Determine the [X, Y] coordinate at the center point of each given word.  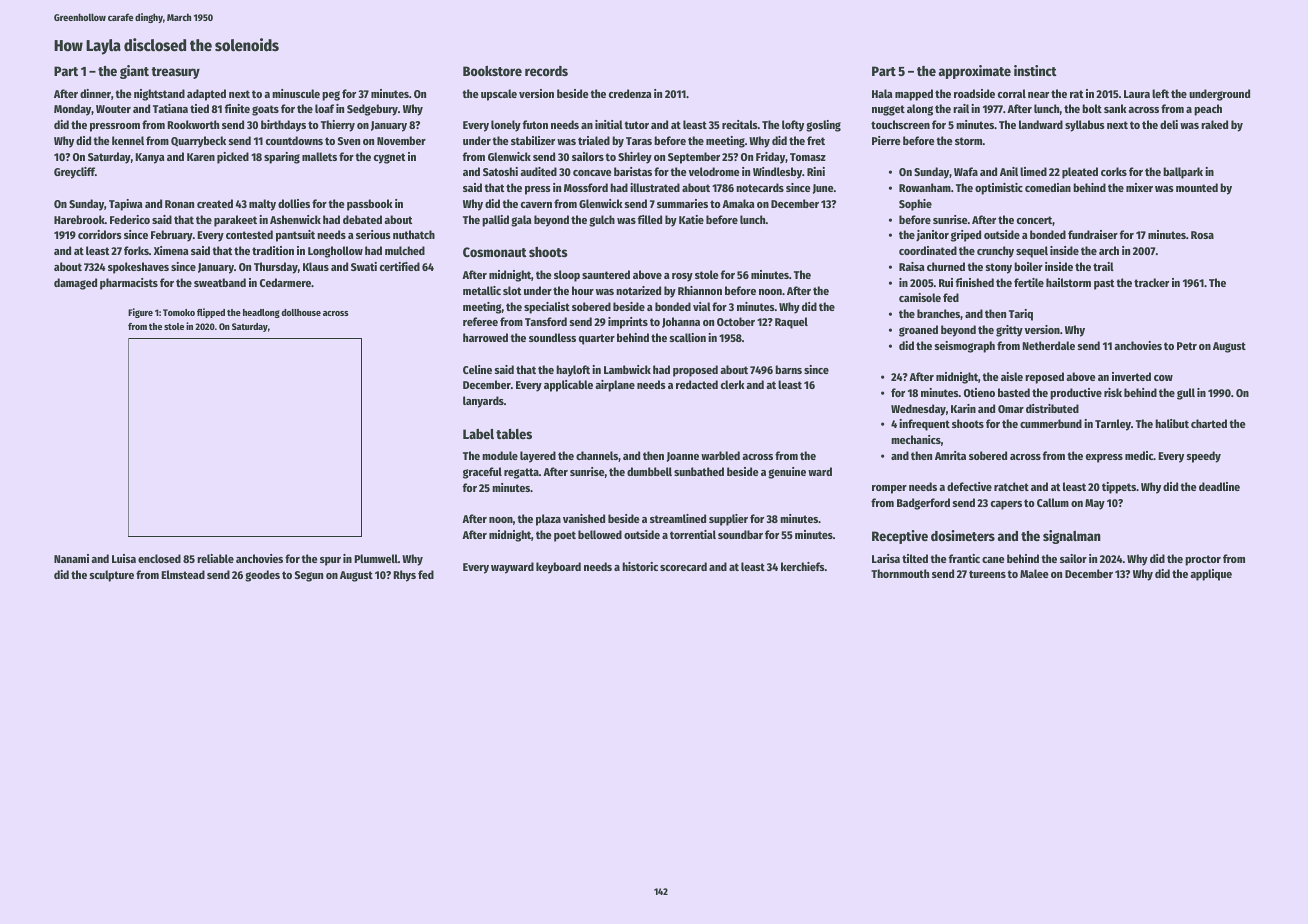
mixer [1139, 187]
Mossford [586, 187]
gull [1186, 394]
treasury [175, 73]
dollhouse [301, 312]
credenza [630, 93]
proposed [695, 371]
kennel [128, 140]
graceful [482, 473]
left [1160, 93]
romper [889, 489]
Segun [309, 576]
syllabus [1085, 126]
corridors [100, 234]
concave [592, 173]
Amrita [950, 455]
